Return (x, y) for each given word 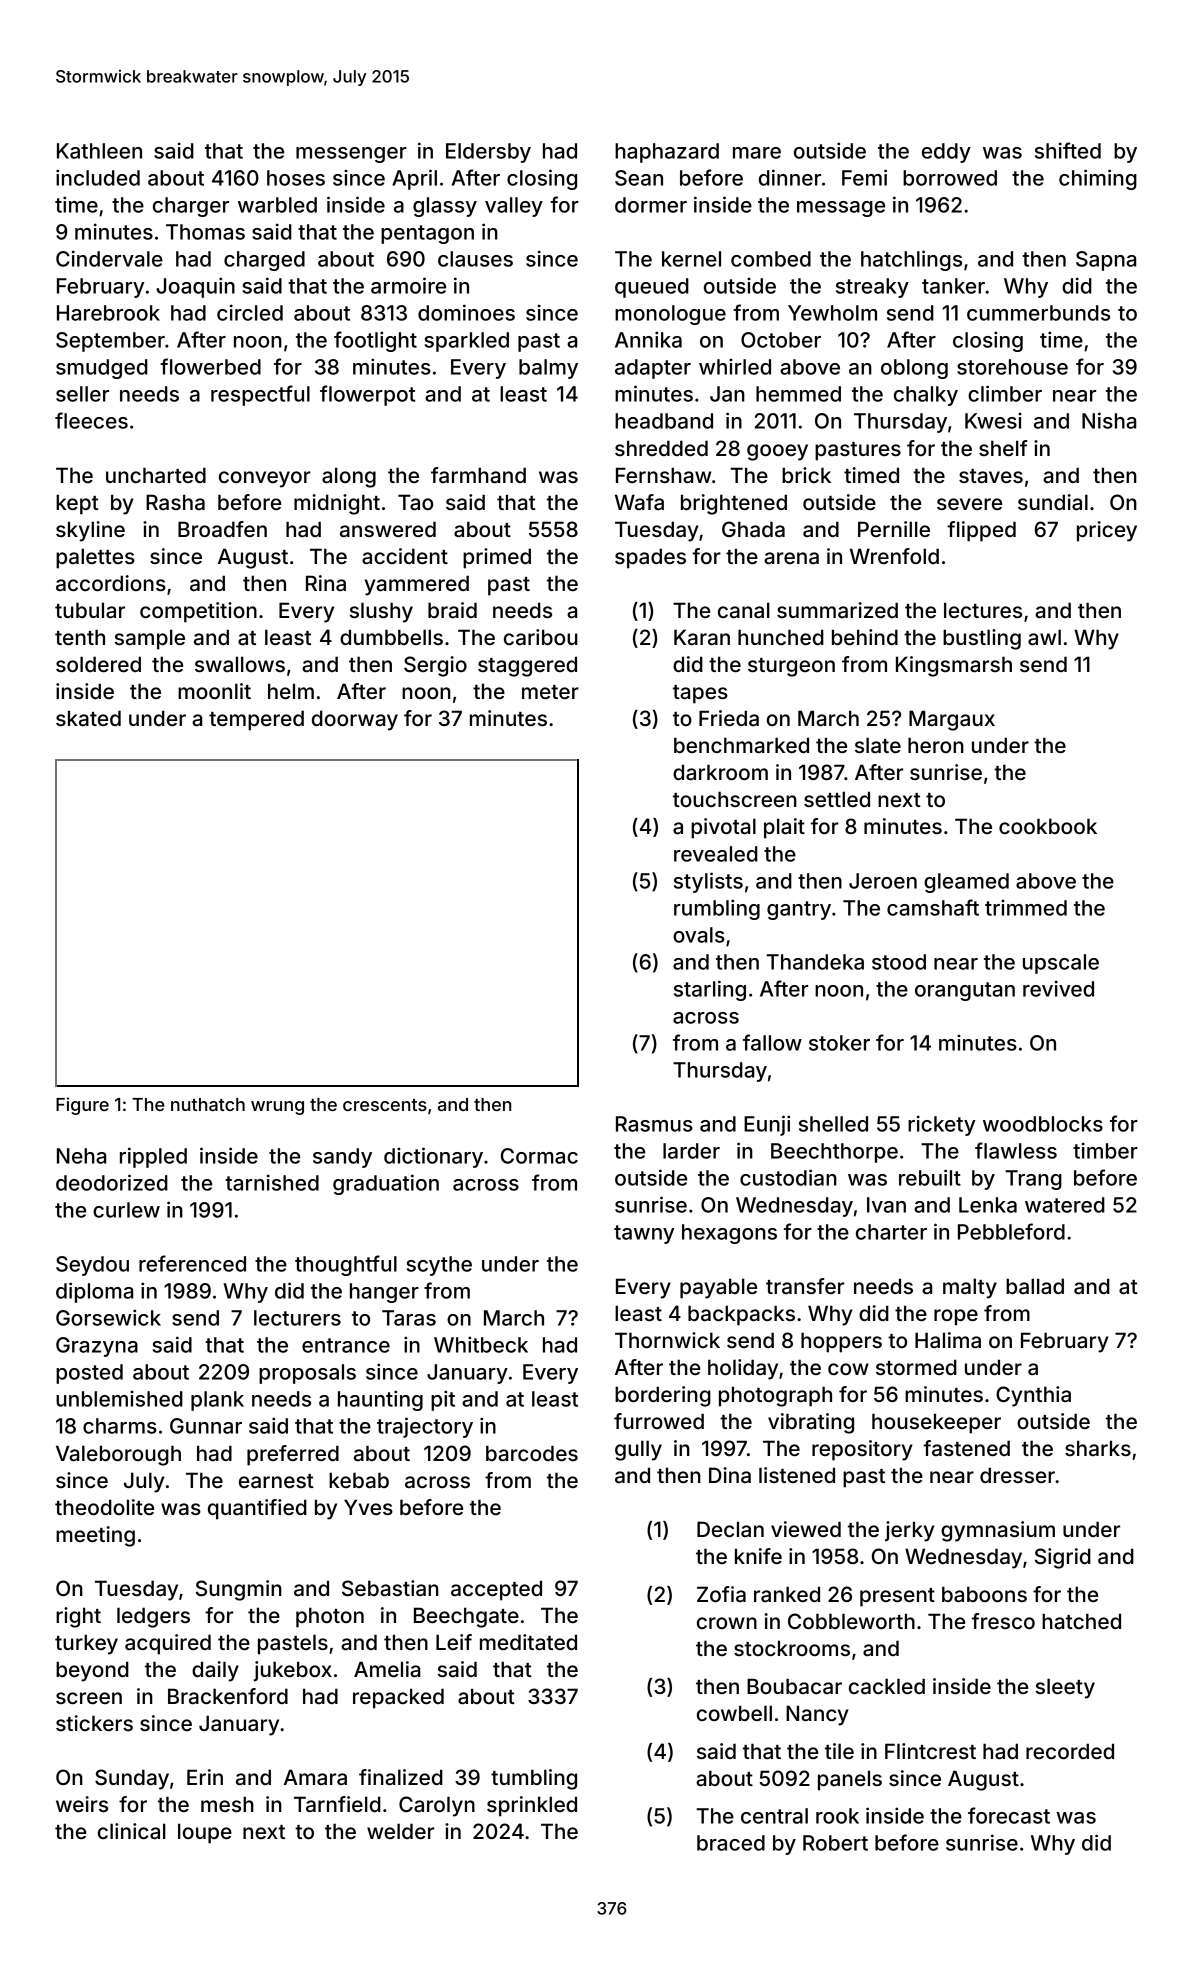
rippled (153, 1157)
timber (1105, 1150)
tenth (80, 637)
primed (497, 558)
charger (191, 207)
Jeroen (883, 881)
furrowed (659, 1421)
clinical (132, 1831)
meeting (95, 1536)
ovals (699, 935)
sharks (1098, 1448)
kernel (691, 259)
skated (88, 718)
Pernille (894, 529)
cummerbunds (1038, 313)
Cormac (539, 1156)
